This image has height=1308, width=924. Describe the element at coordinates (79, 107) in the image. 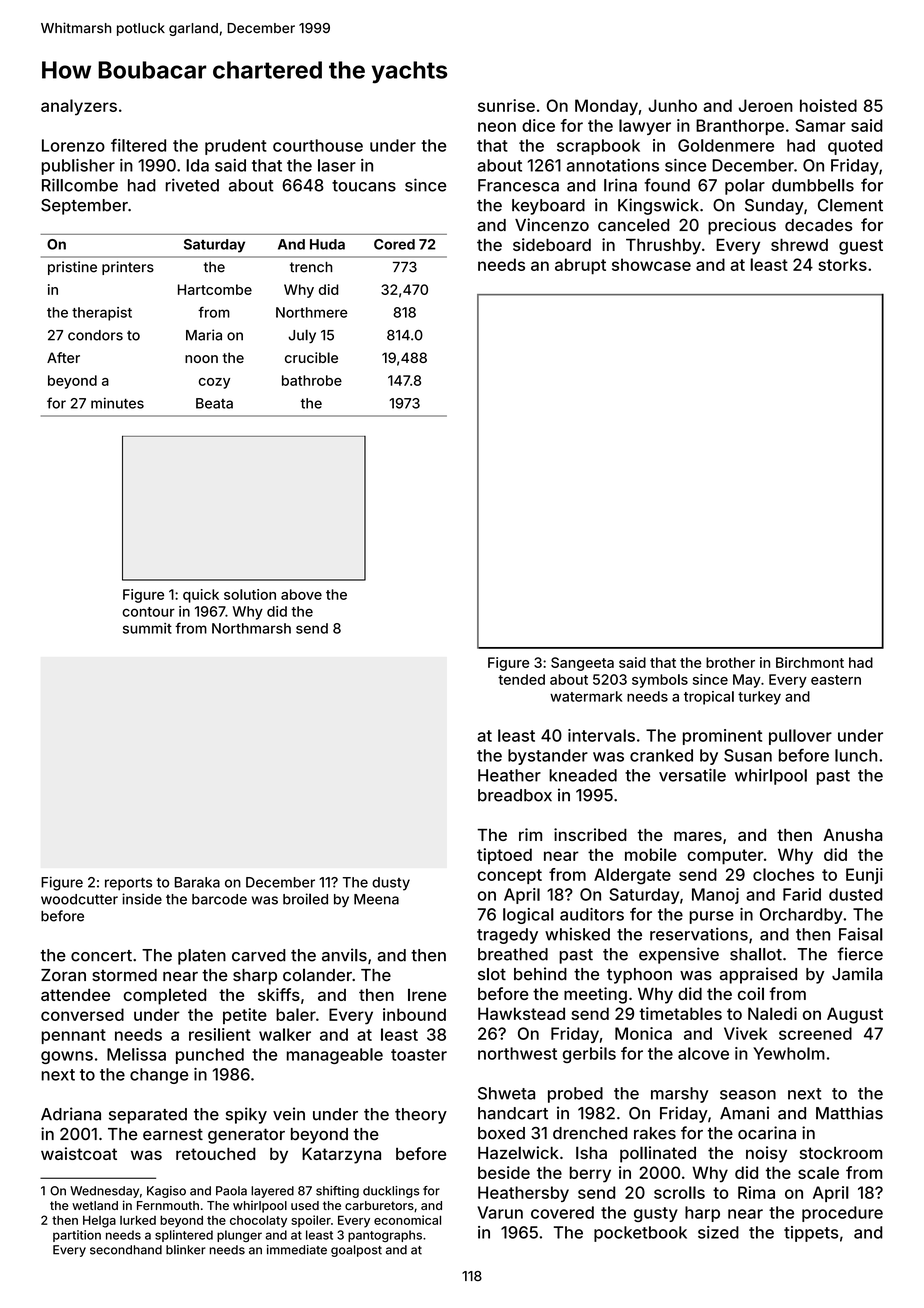

I see `analyzers` at that location.
